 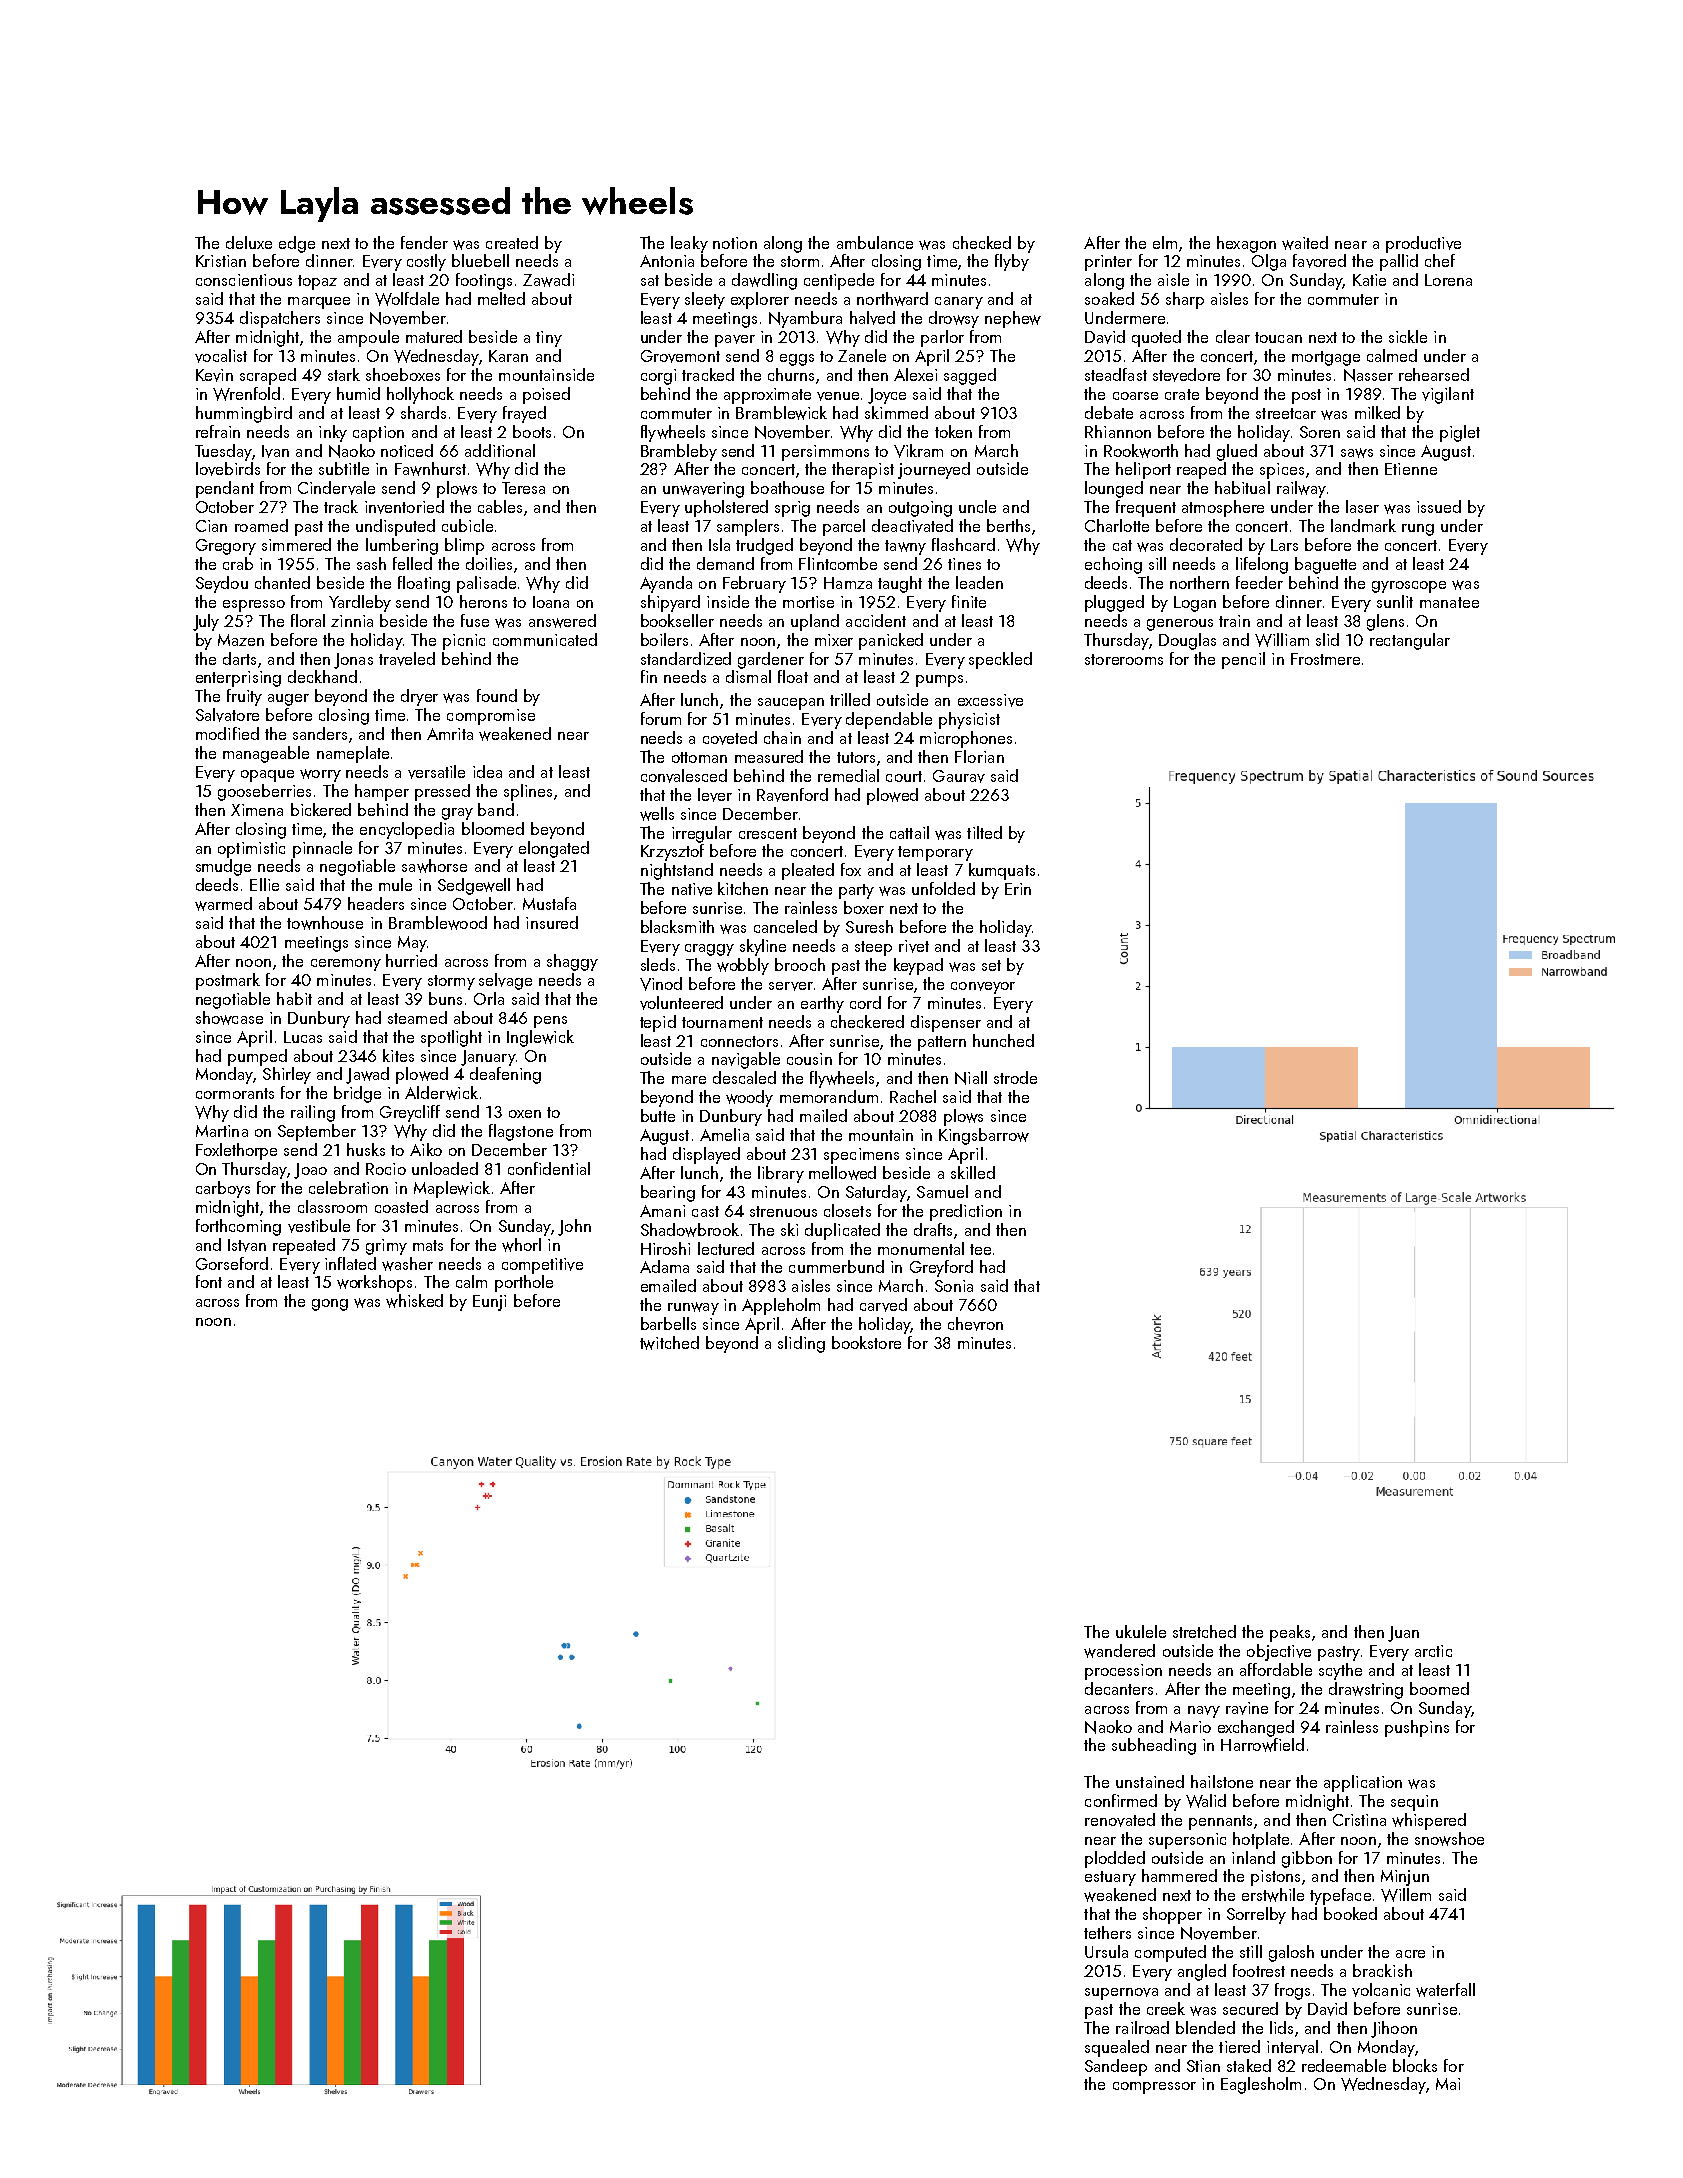 I want to click on caption, so click(x=378, y=434).
